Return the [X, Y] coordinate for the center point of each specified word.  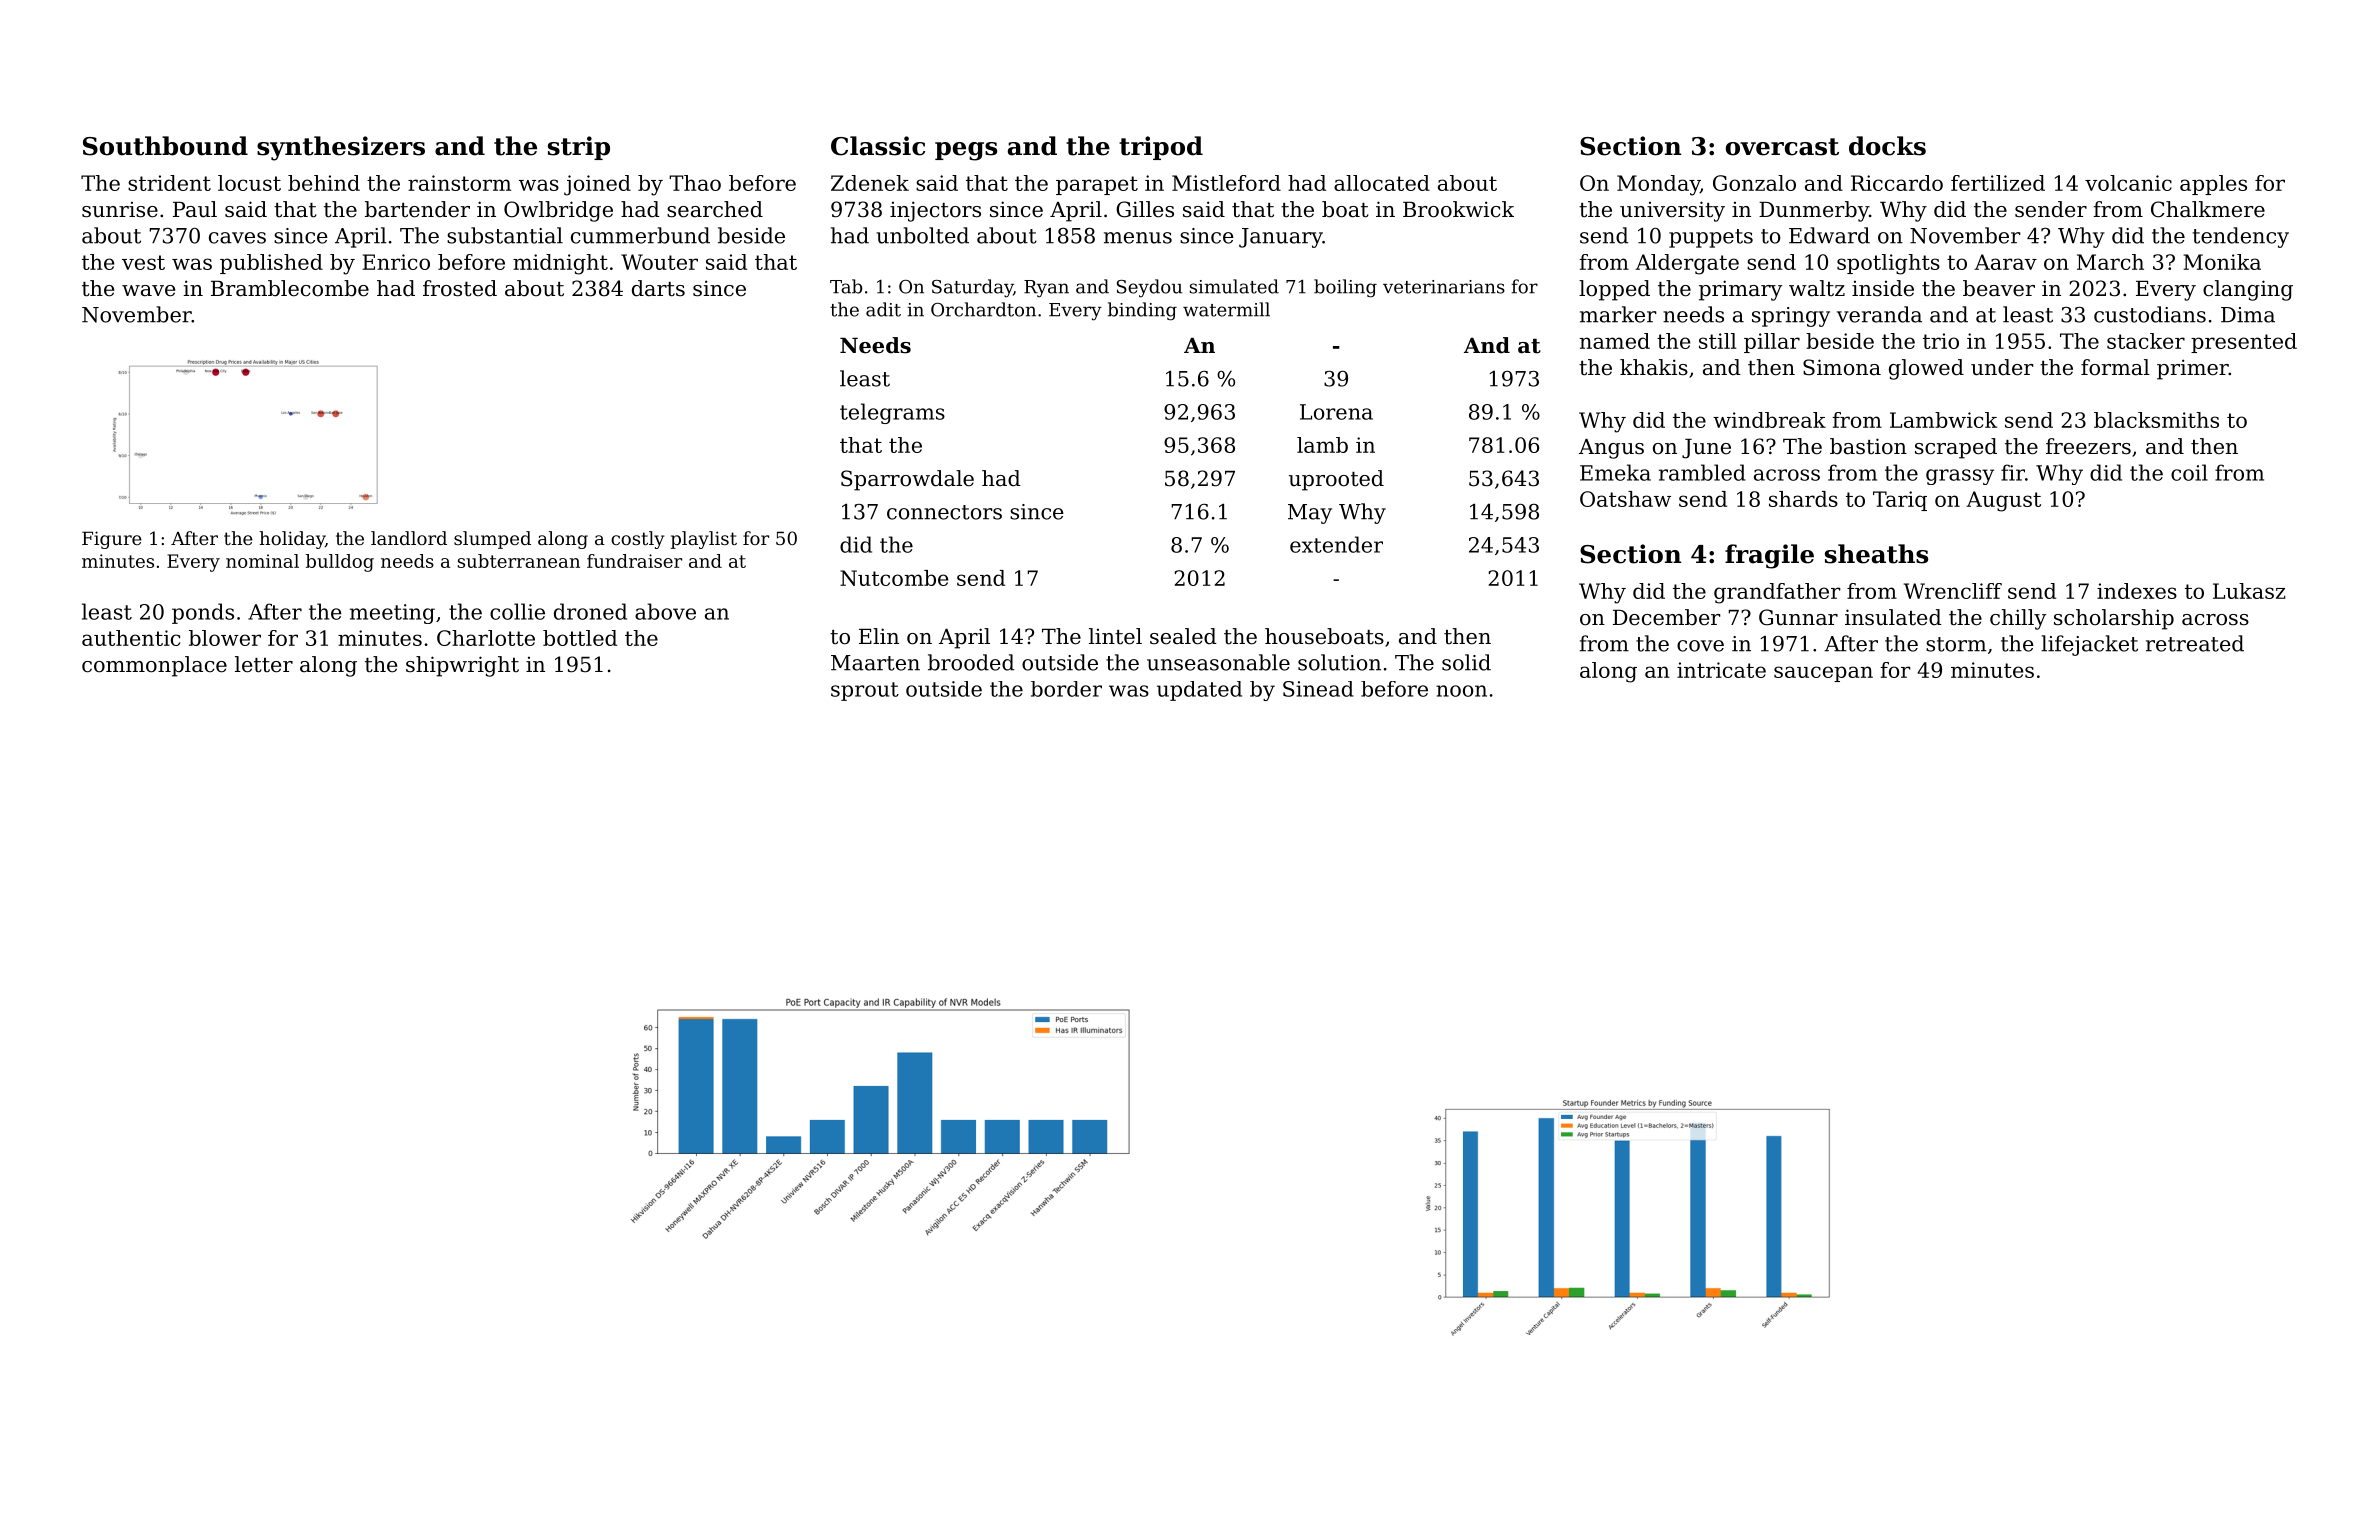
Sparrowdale [907, 480]
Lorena [1336, 412]
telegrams [892, 413]
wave [148, 291]
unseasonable [1218, 662]
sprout [865, 691]
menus [1138, 238]
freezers [2088, 446]
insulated [1893, 617]
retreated [2195, 643]
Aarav [2005, 262]
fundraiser [634, 561]
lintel [1115, 636]
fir [2013, 472]
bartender [417, 209]
